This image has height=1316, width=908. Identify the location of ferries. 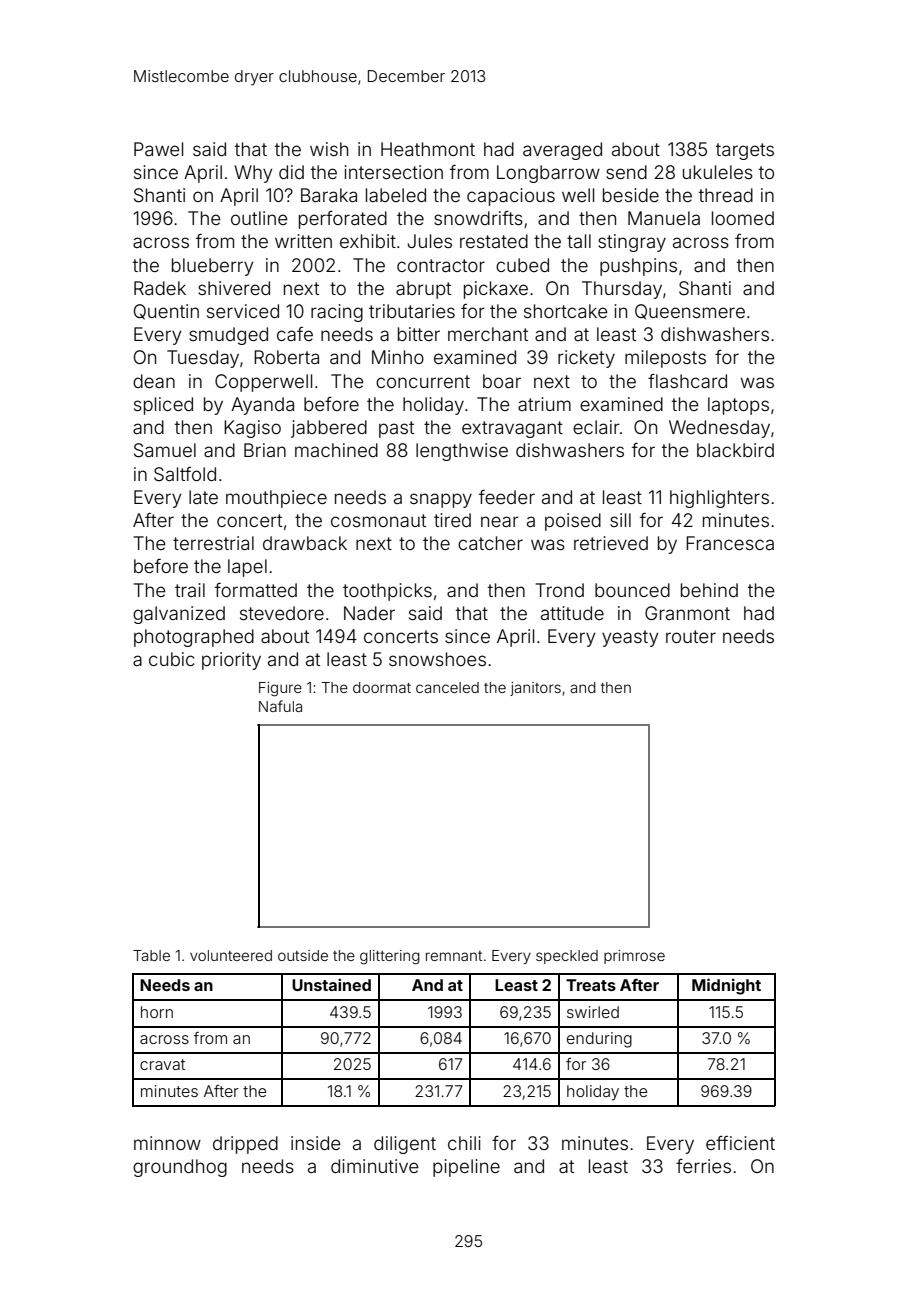
(703, 1166).
